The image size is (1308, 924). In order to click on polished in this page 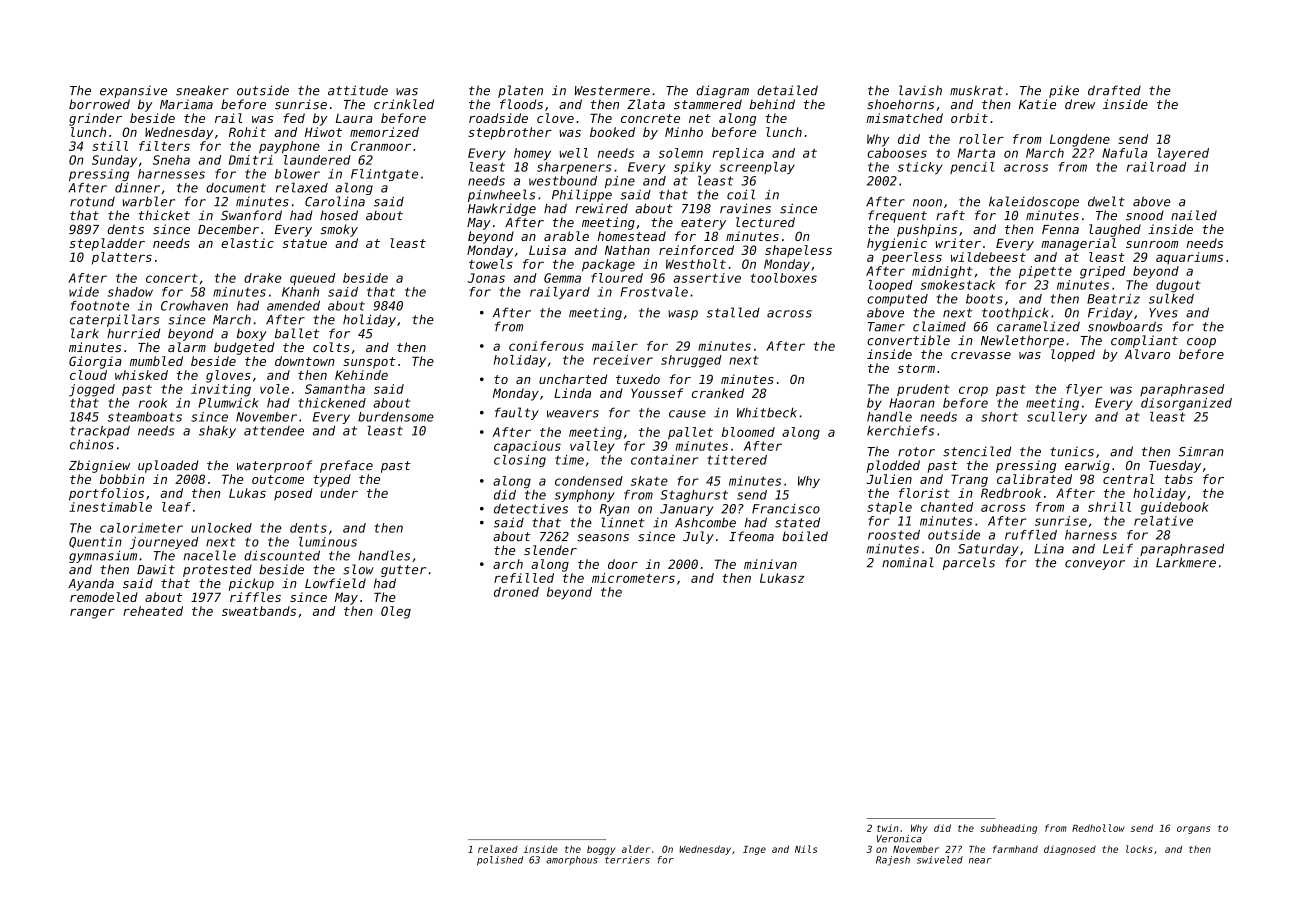, I will do `click(500, 861)`.
